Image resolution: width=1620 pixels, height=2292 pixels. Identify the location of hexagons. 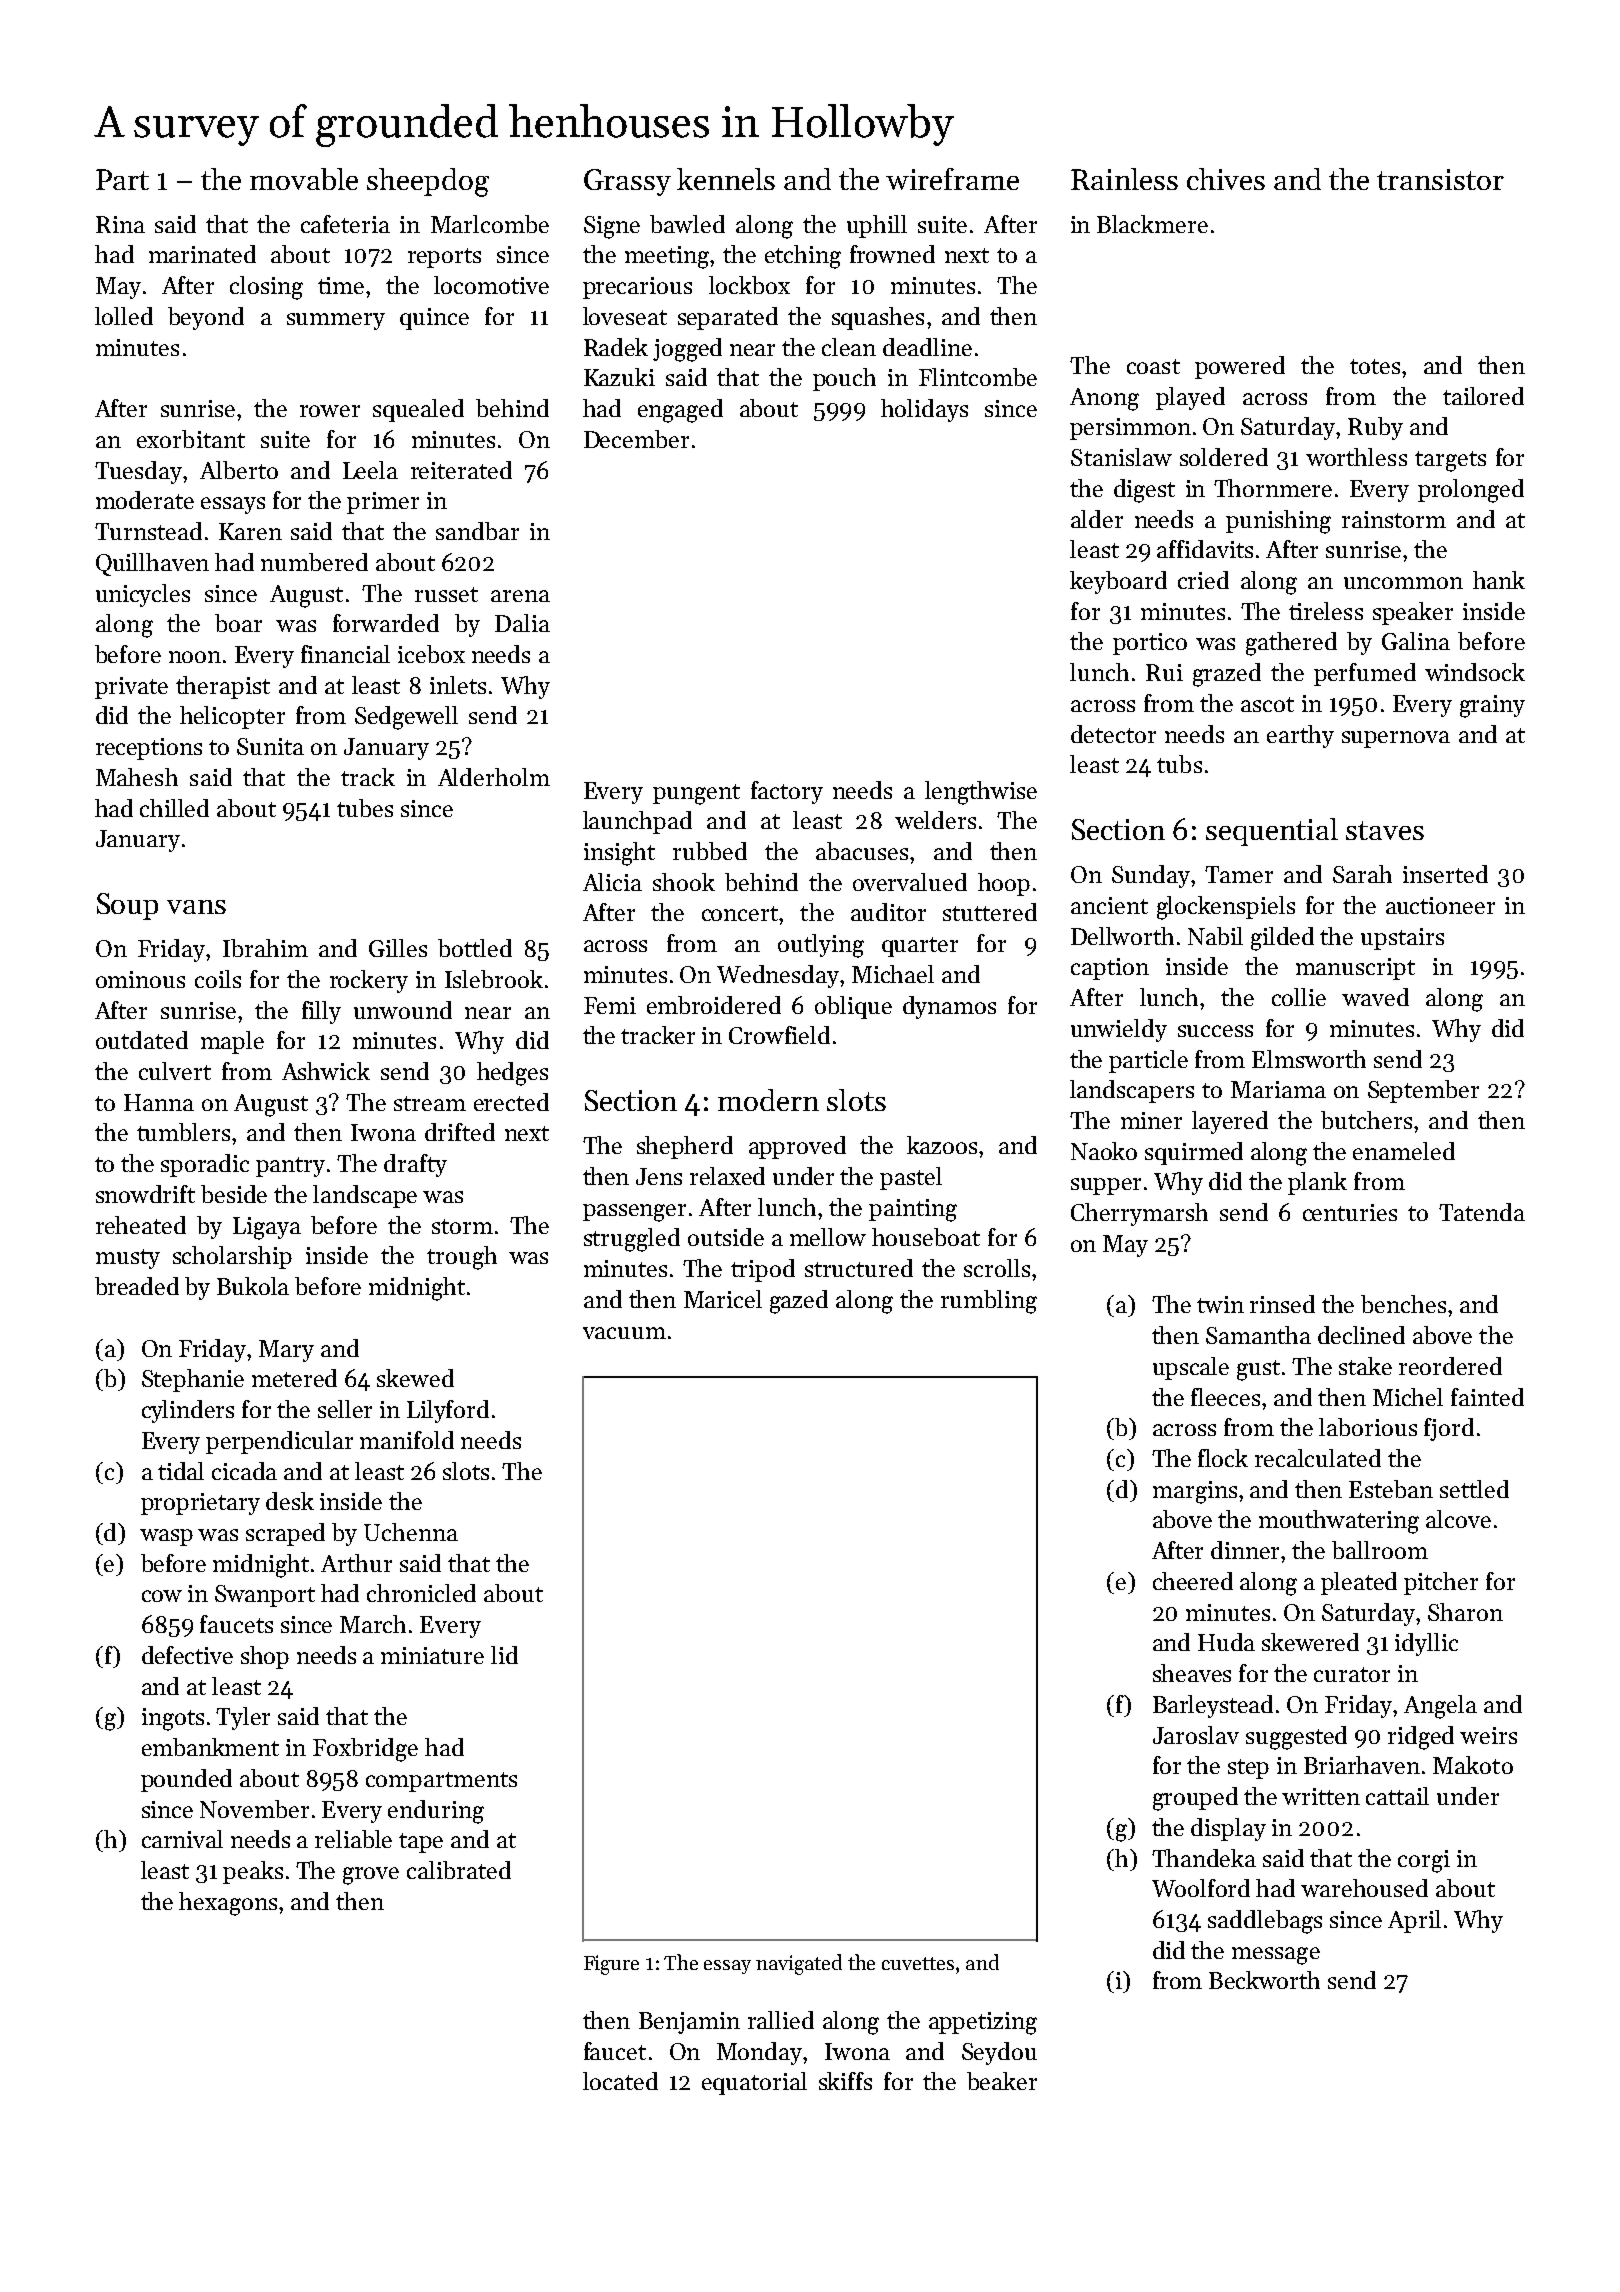
(228, 1904).
